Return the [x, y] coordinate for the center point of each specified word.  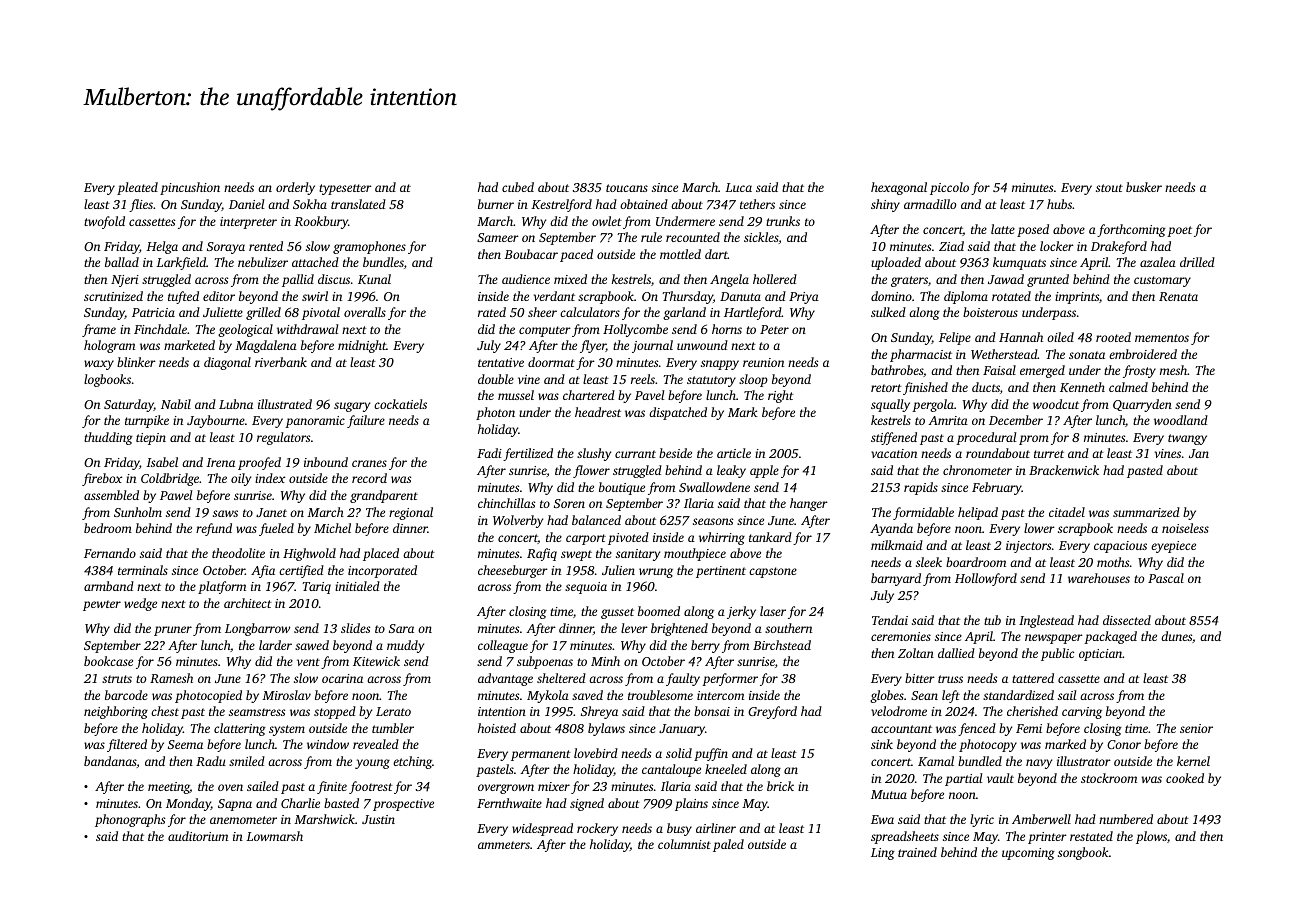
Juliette [223, 312]
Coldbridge [170, 479]
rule [651, 237]
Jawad [1006, 279]
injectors [1028, 547]
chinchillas [506, 503]
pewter [102, 605]
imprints [1077, 298]
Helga [162, 247]
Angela [729, 280]
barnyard [896, 579]
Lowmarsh [274, 836]
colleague [503, 646]
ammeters [504, 845]
